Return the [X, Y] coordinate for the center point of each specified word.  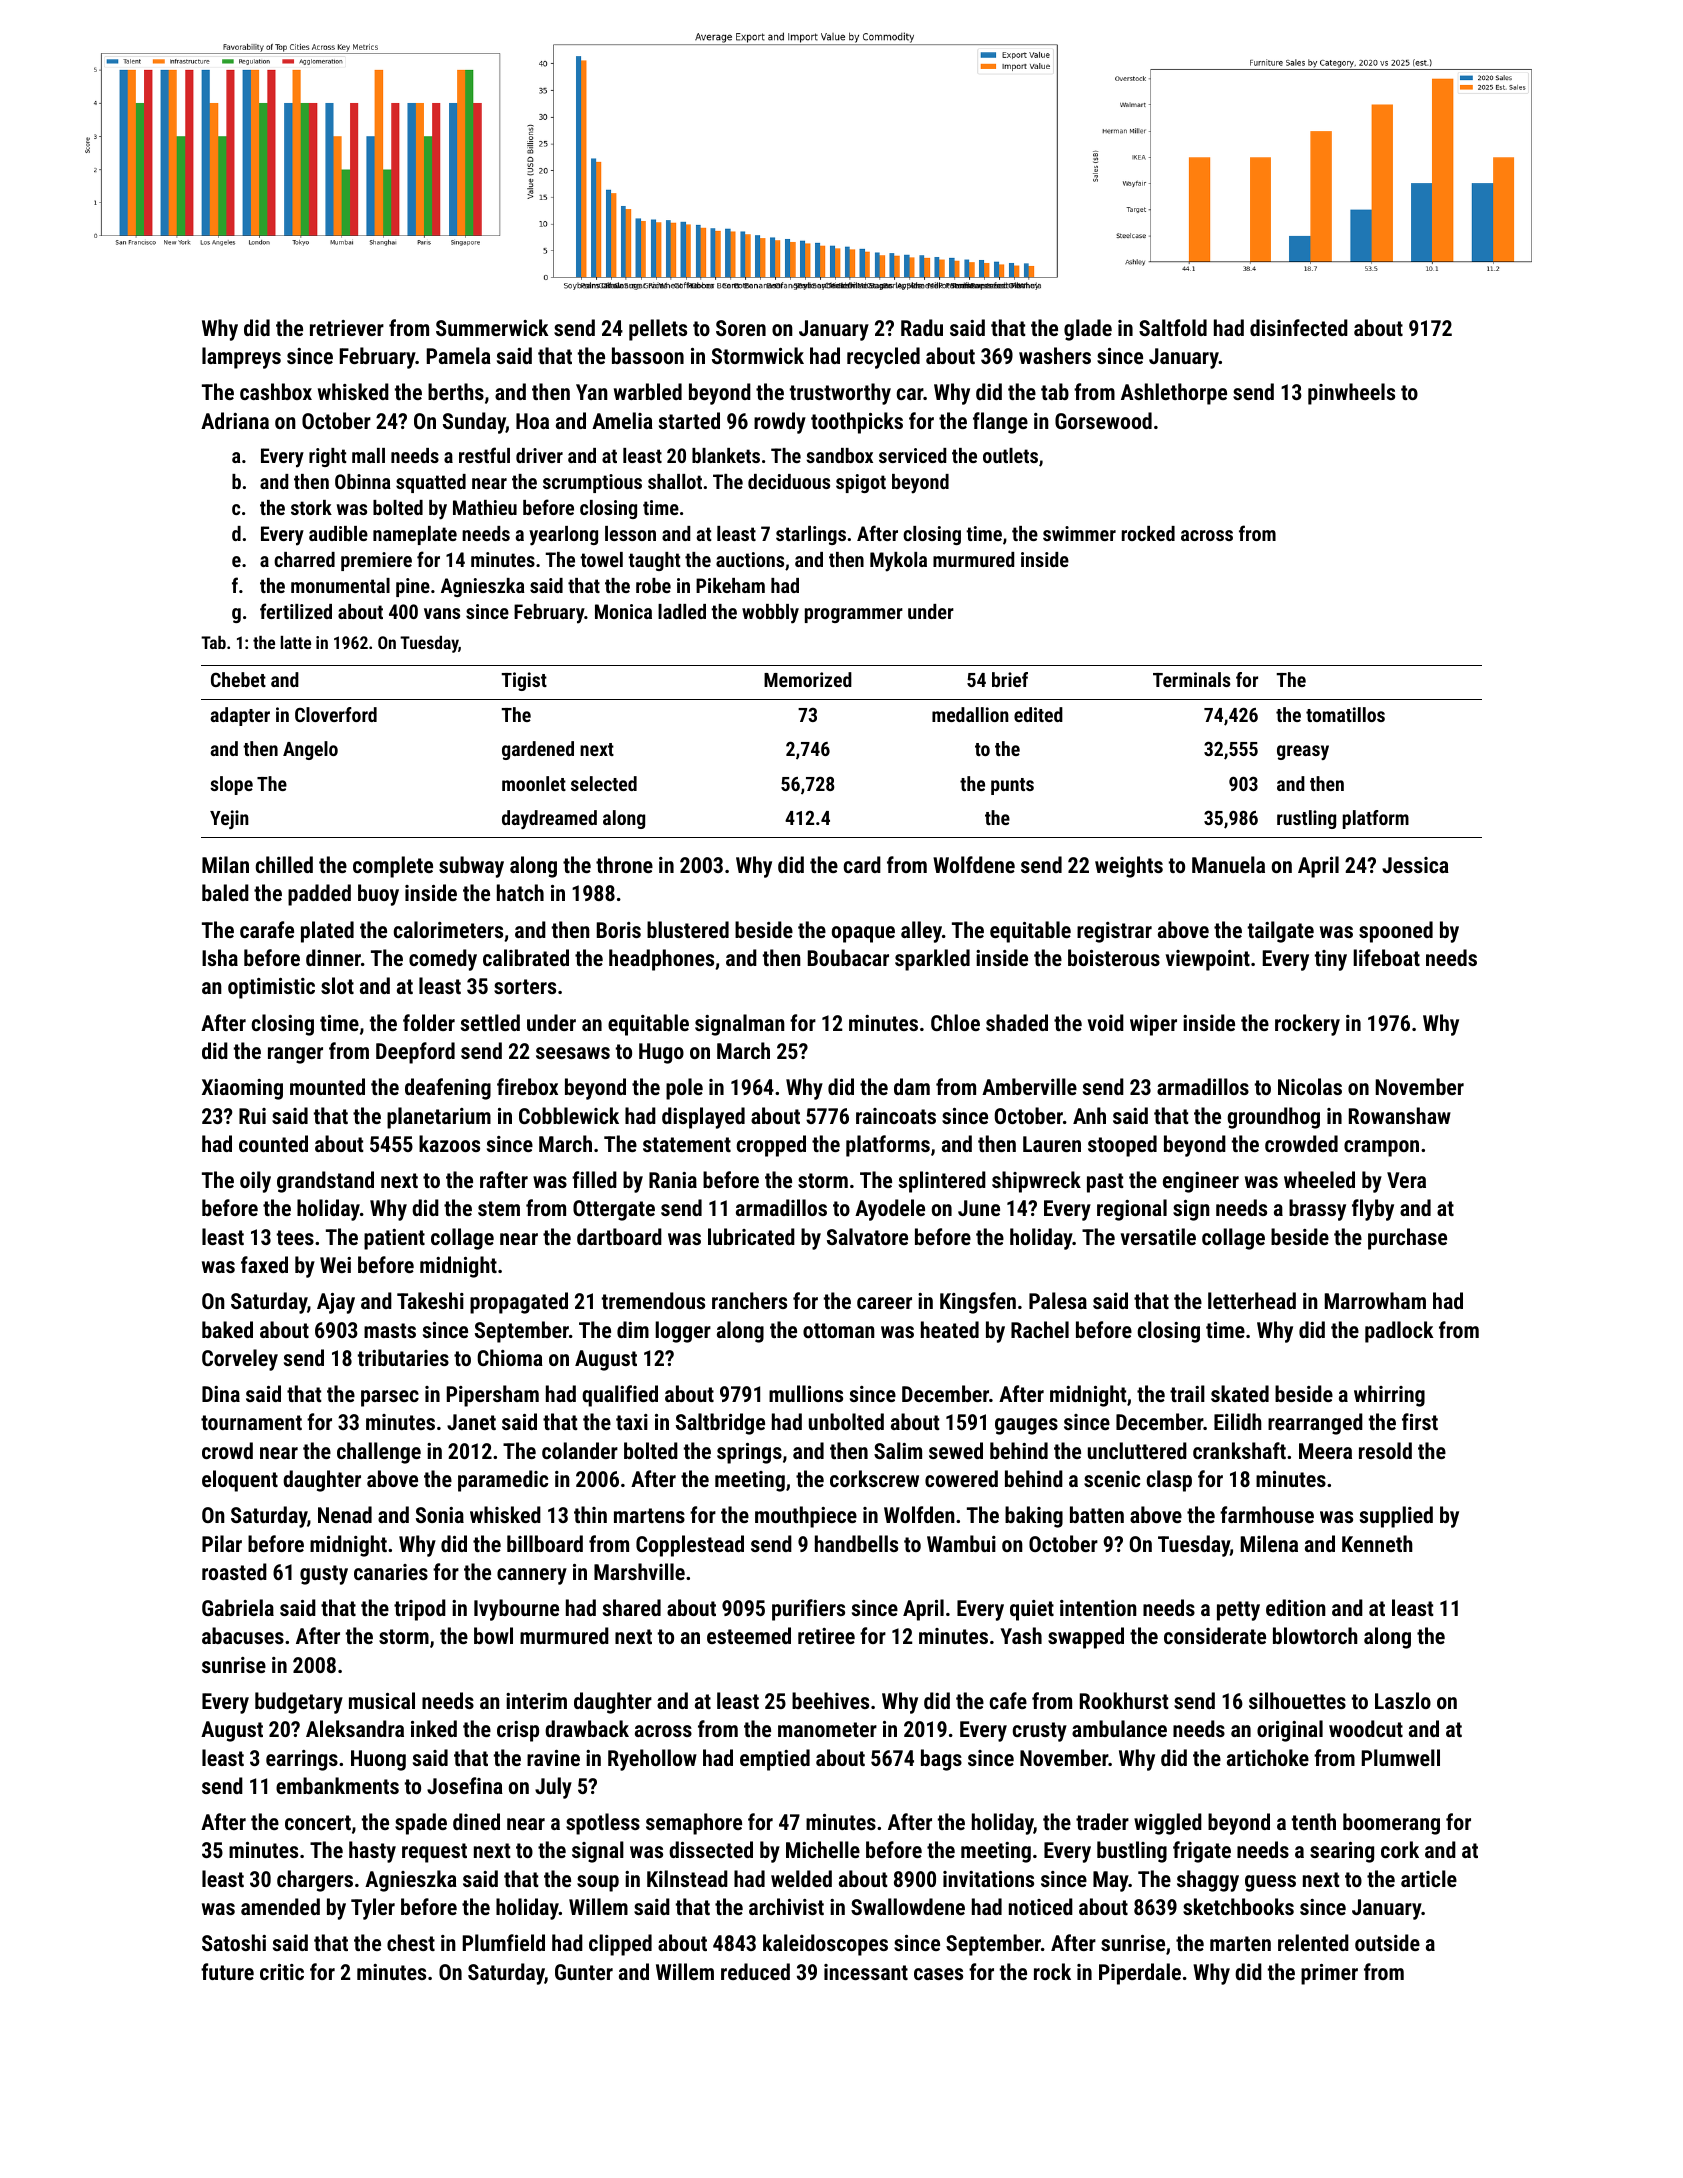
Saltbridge [720, 1424]
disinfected [1299, 327]
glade [1088, 330]
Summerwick [492, 327]
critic [282, 1972]
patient [394, 1239]
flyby [1373, 1210]
